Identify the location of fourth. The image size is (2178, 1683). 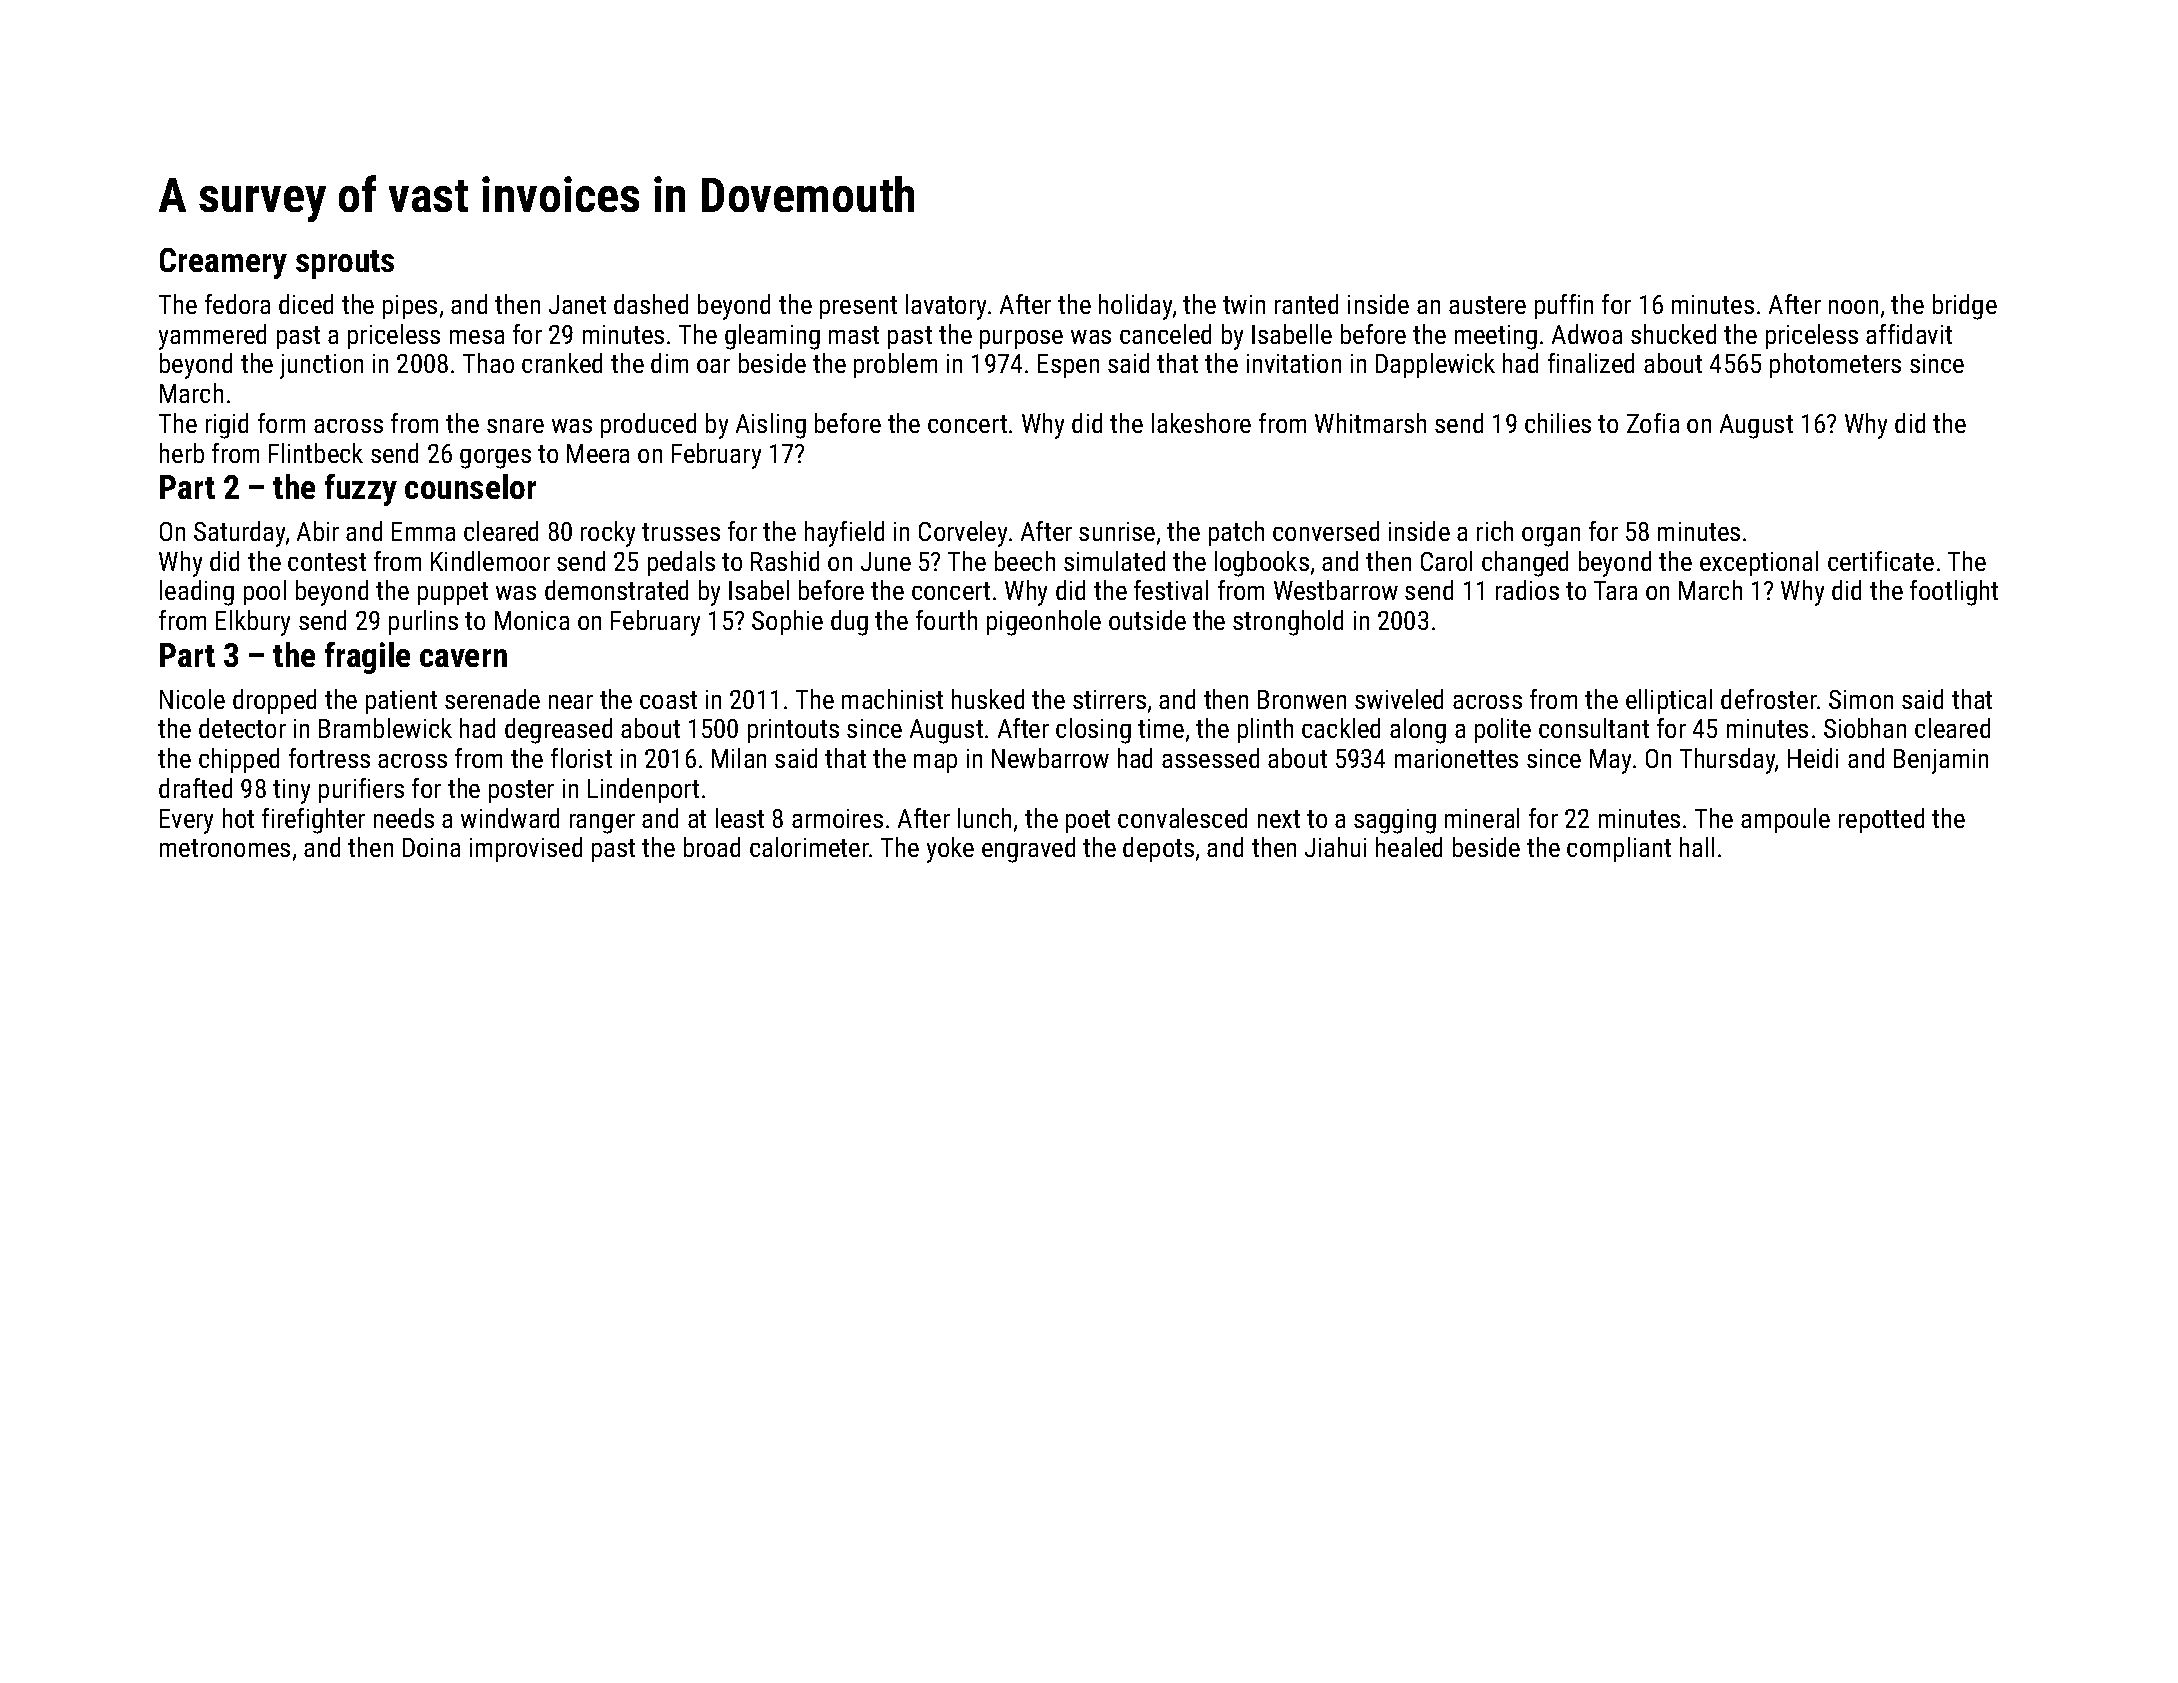
(946, 620).
